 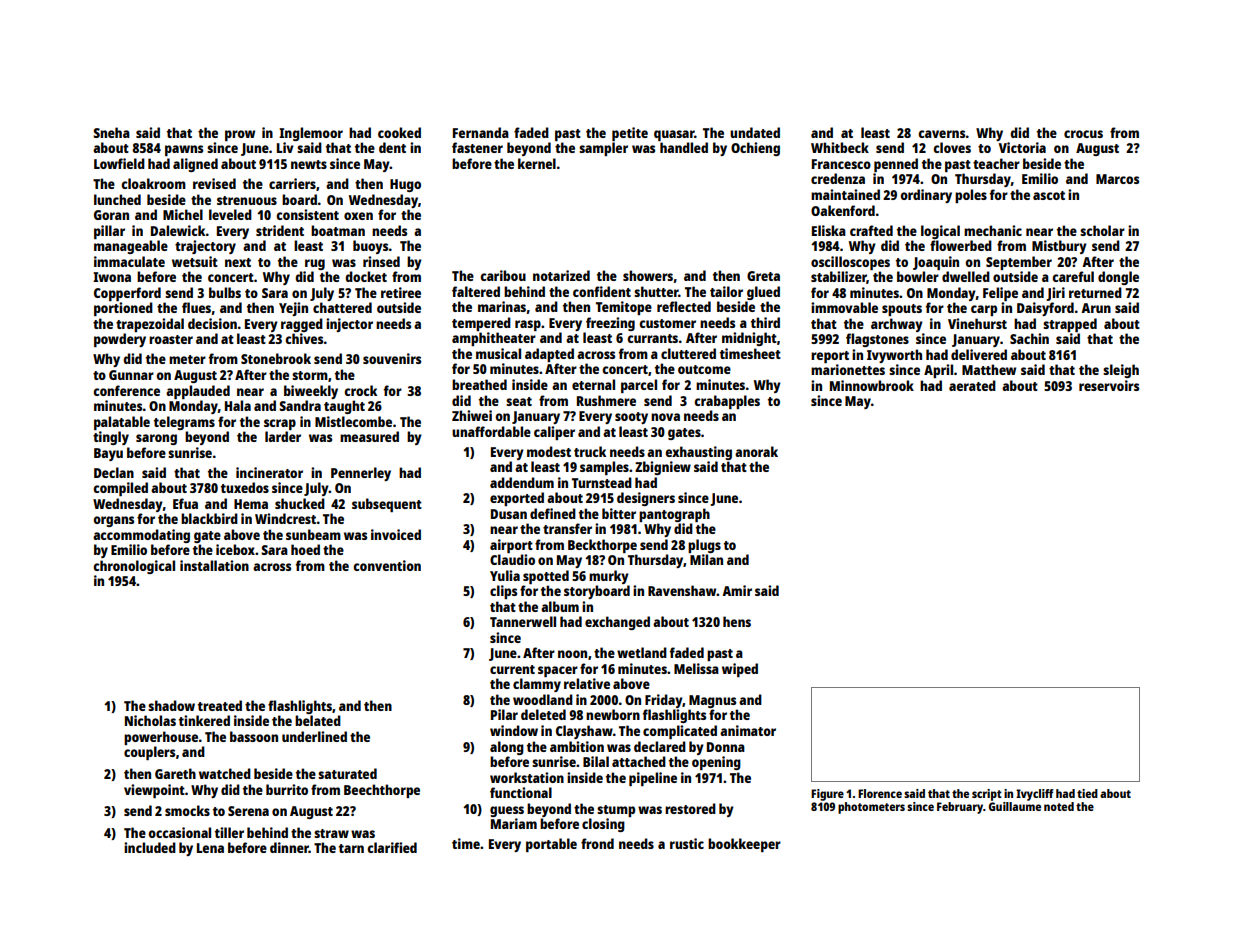 I want to click on dinner, so click(x=289, y=847).
